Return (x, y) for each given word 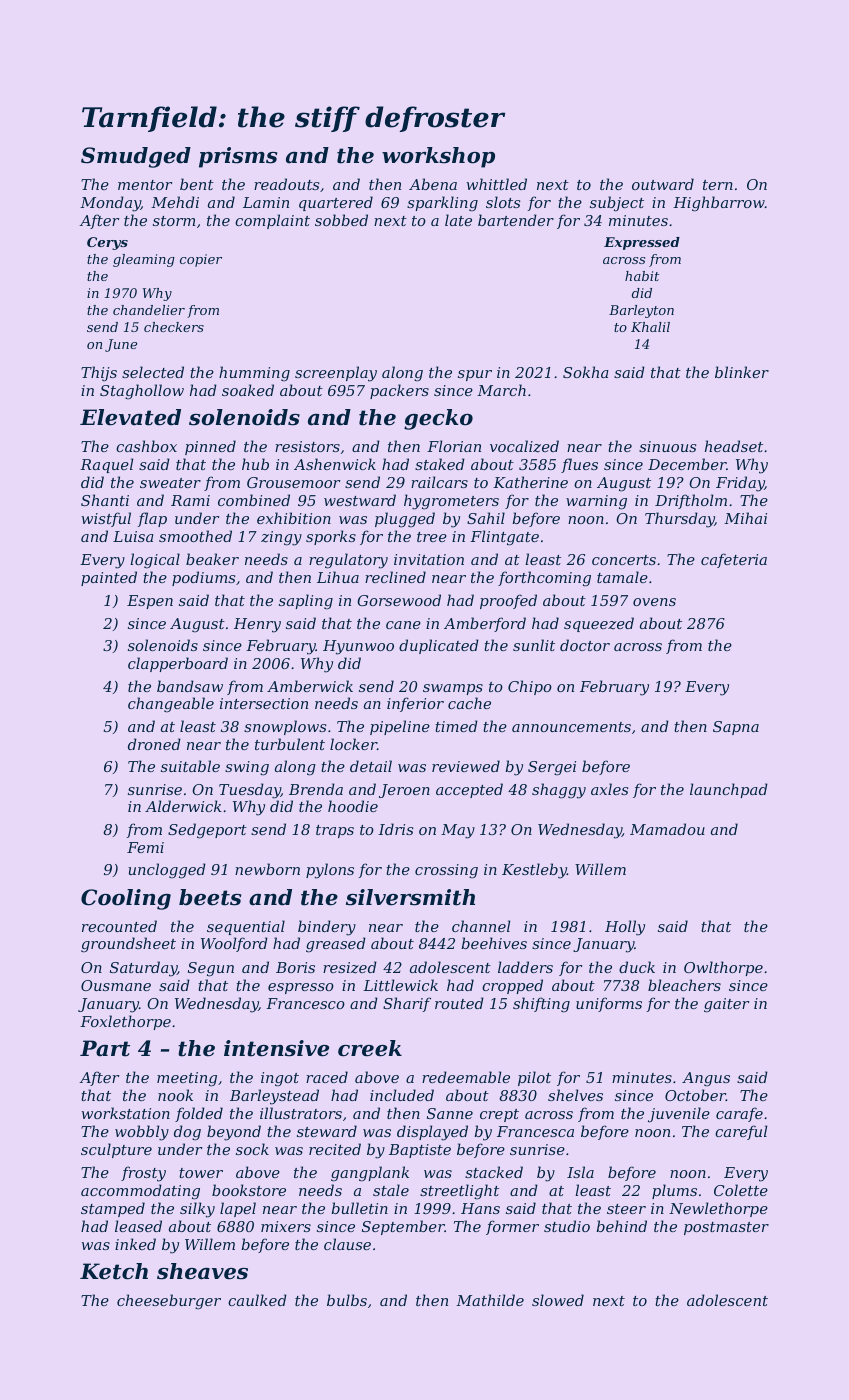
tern (718, 185)
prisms (238, 157)
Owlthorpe (723, 968)
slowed (558, 1300)
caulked (257, 1300)
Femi (145, 847)
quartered (336, 203)
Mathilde (490, 1300)
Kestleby (534, 871)
